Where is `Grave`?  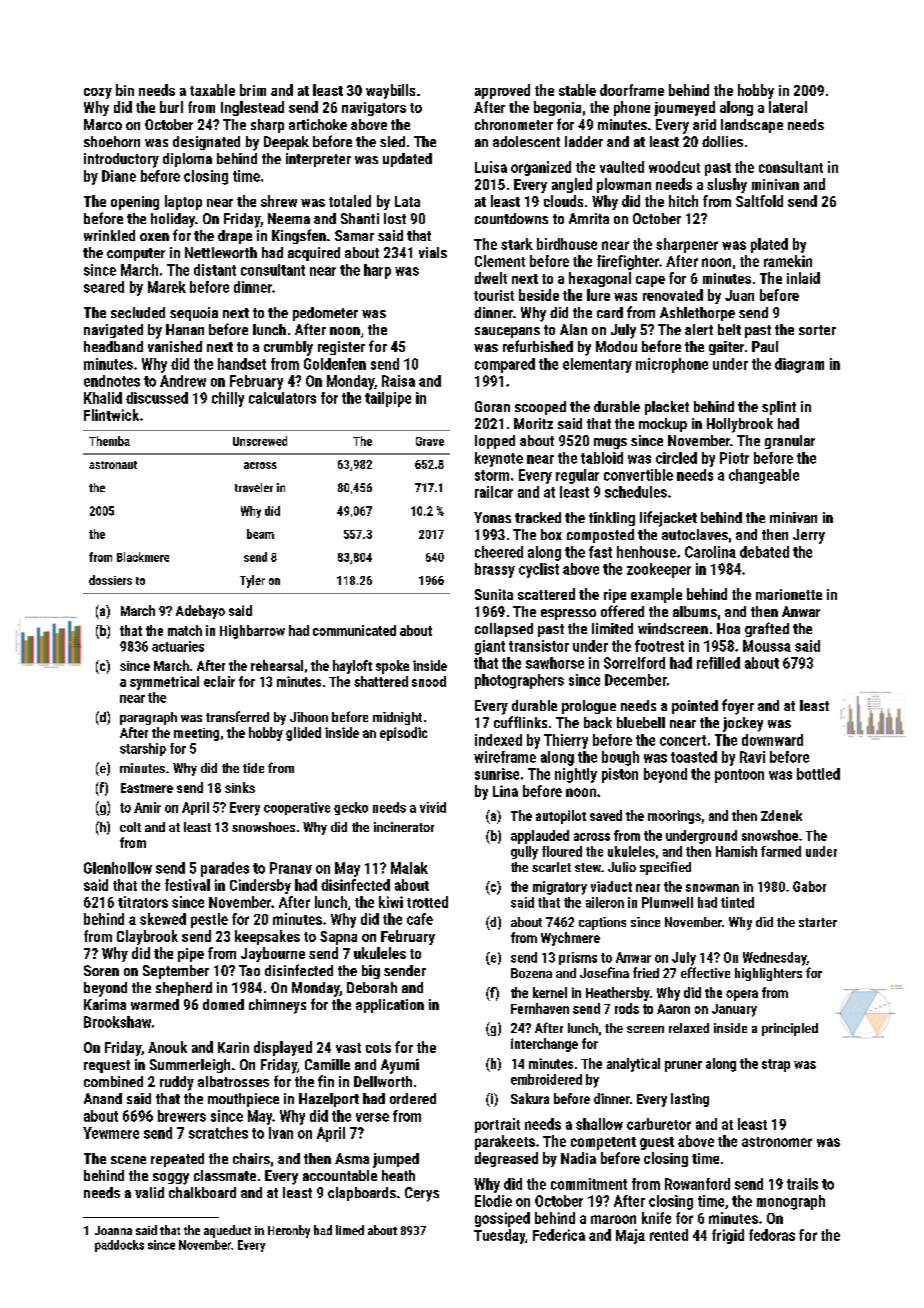 Grave is located at coordinates (430, 441).
